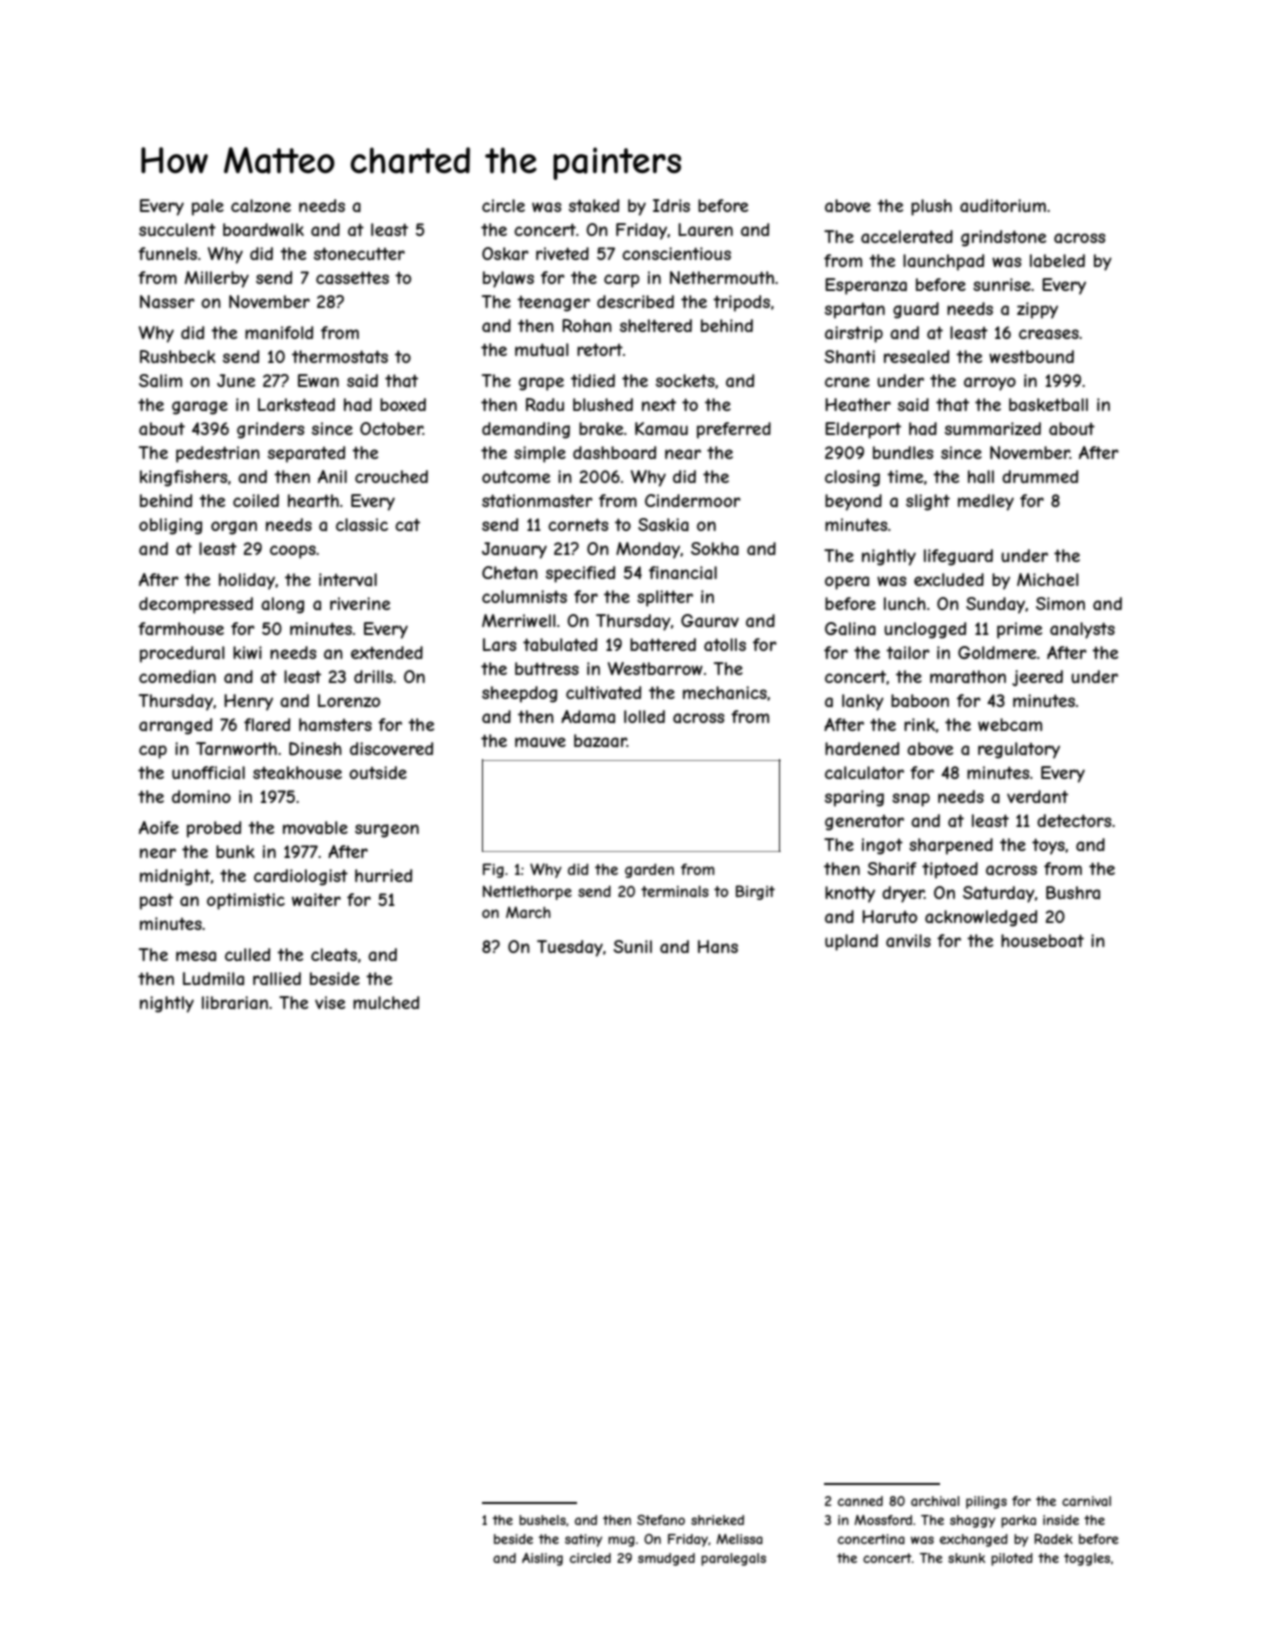  Describe the element at coordinates (167, 253) in the screenshot. I see `funnels` at that location.
